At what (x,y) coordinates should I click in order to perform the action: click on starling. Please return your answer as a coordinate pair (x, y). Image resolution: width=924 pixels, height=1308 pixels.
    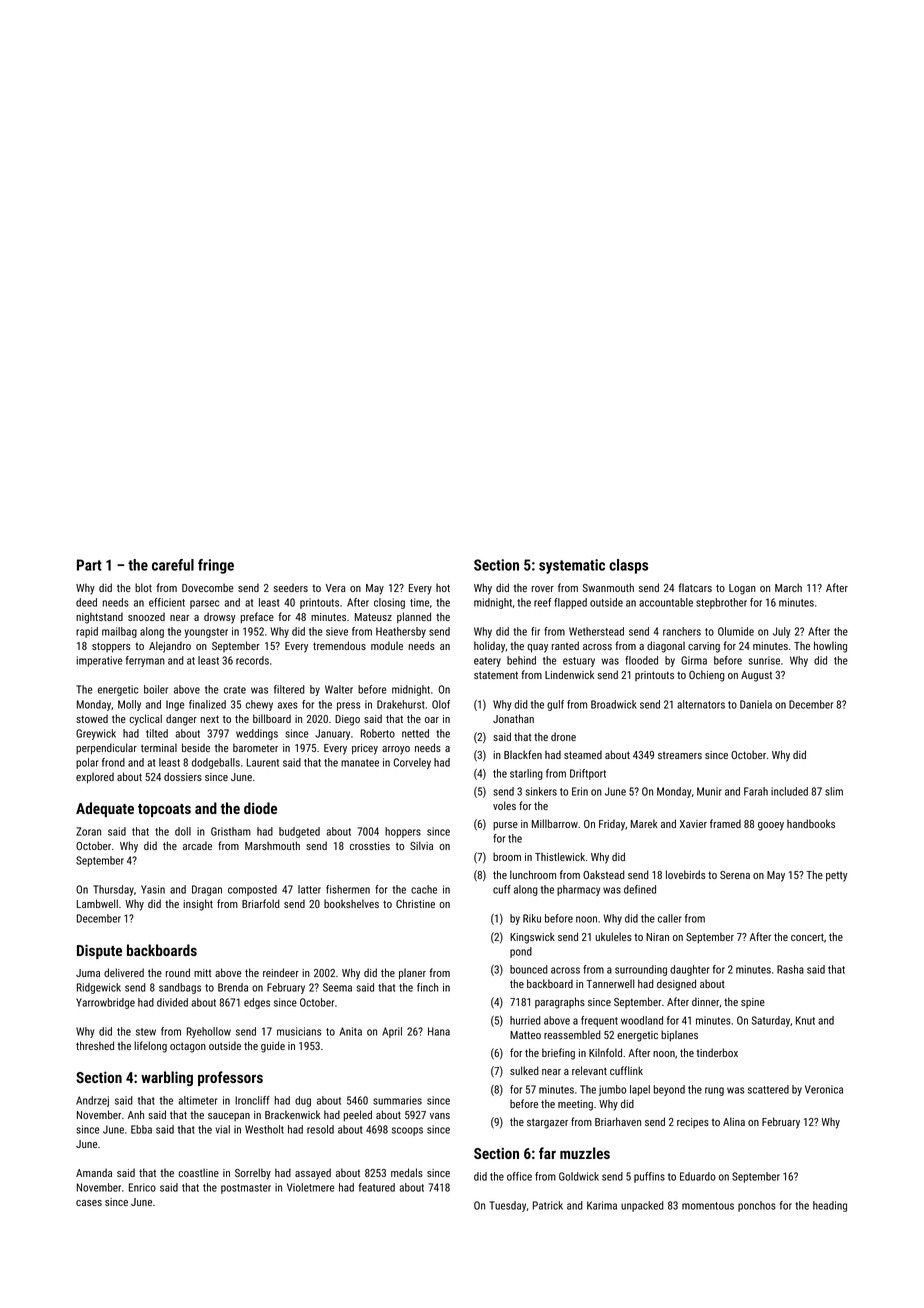
    Looking at the image, I should click on (526, 774).
